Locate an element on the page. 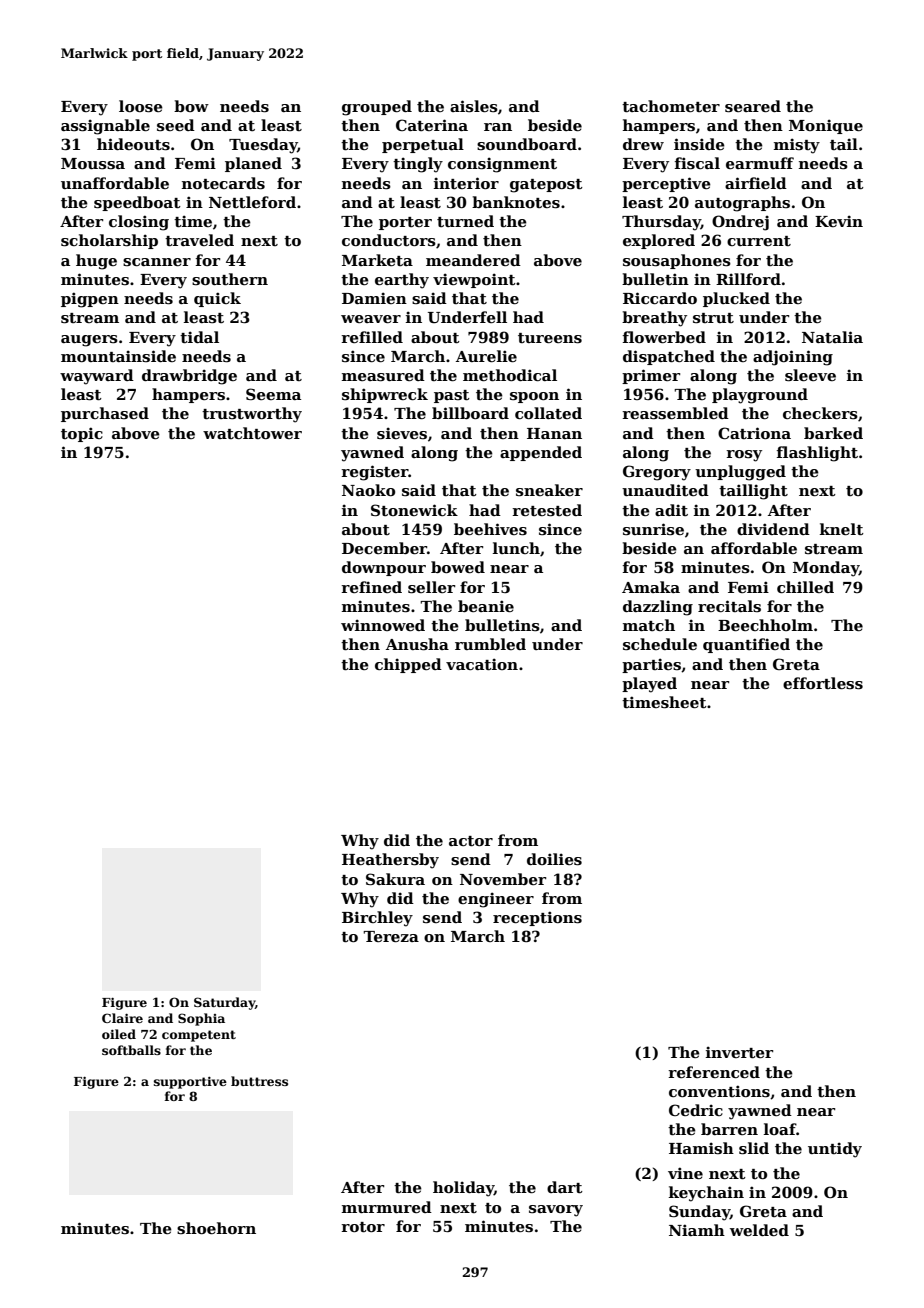  actor is located at coordinates (471, 841).
